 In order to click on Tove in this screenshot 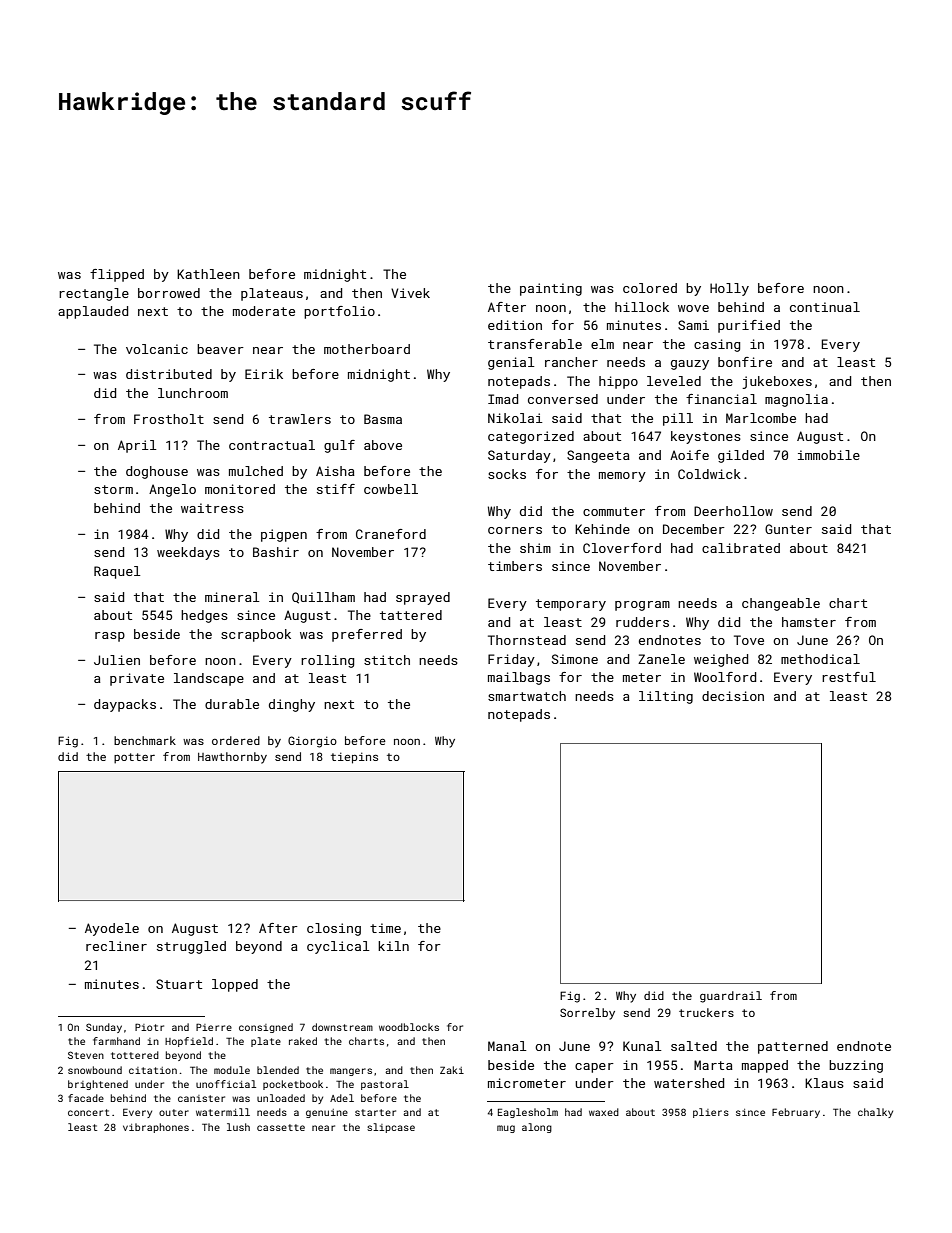, I will do `click(749, 640)`.
